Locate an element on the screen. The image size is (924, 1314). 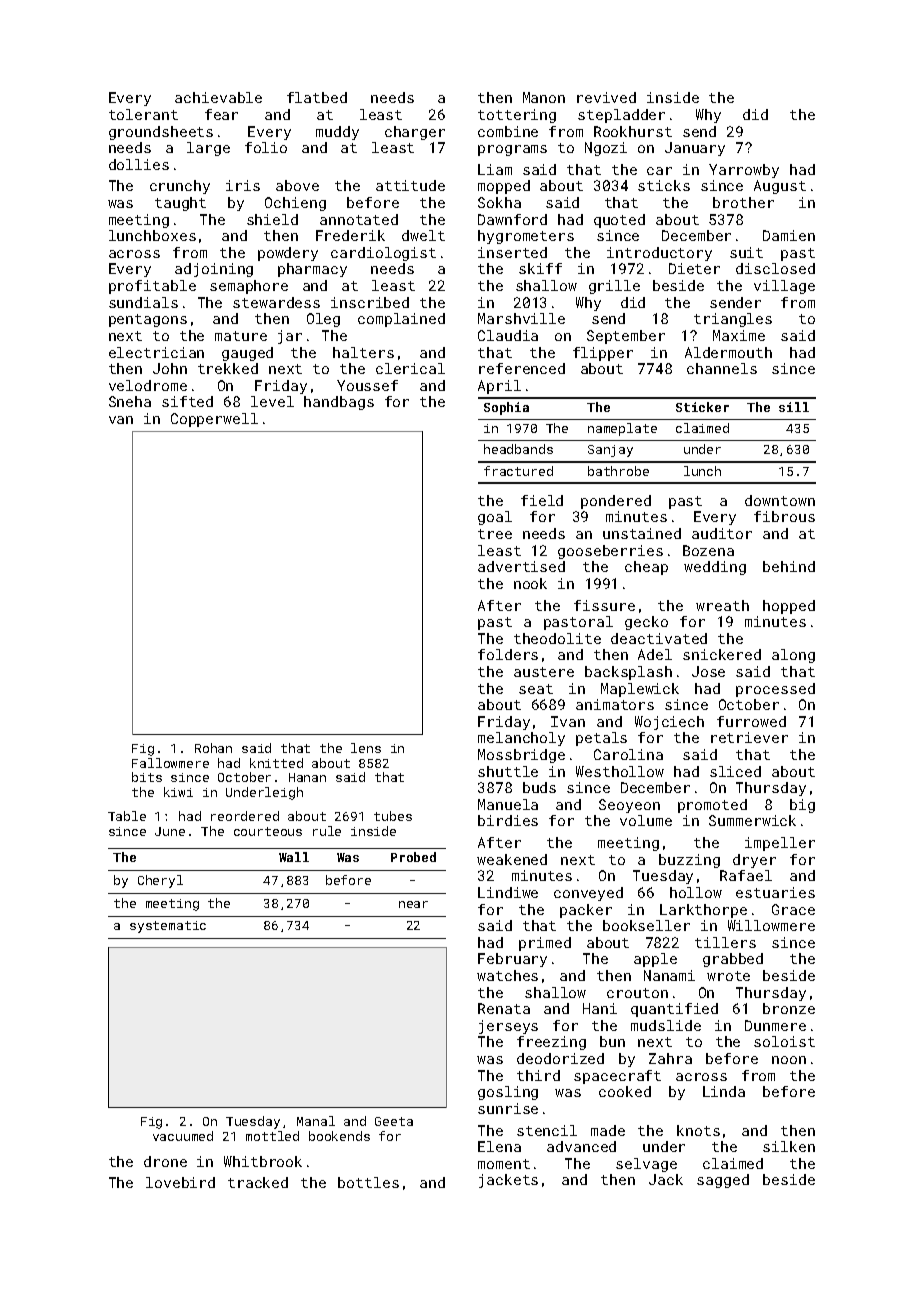
reordered is located at coordinates (245, 816).
